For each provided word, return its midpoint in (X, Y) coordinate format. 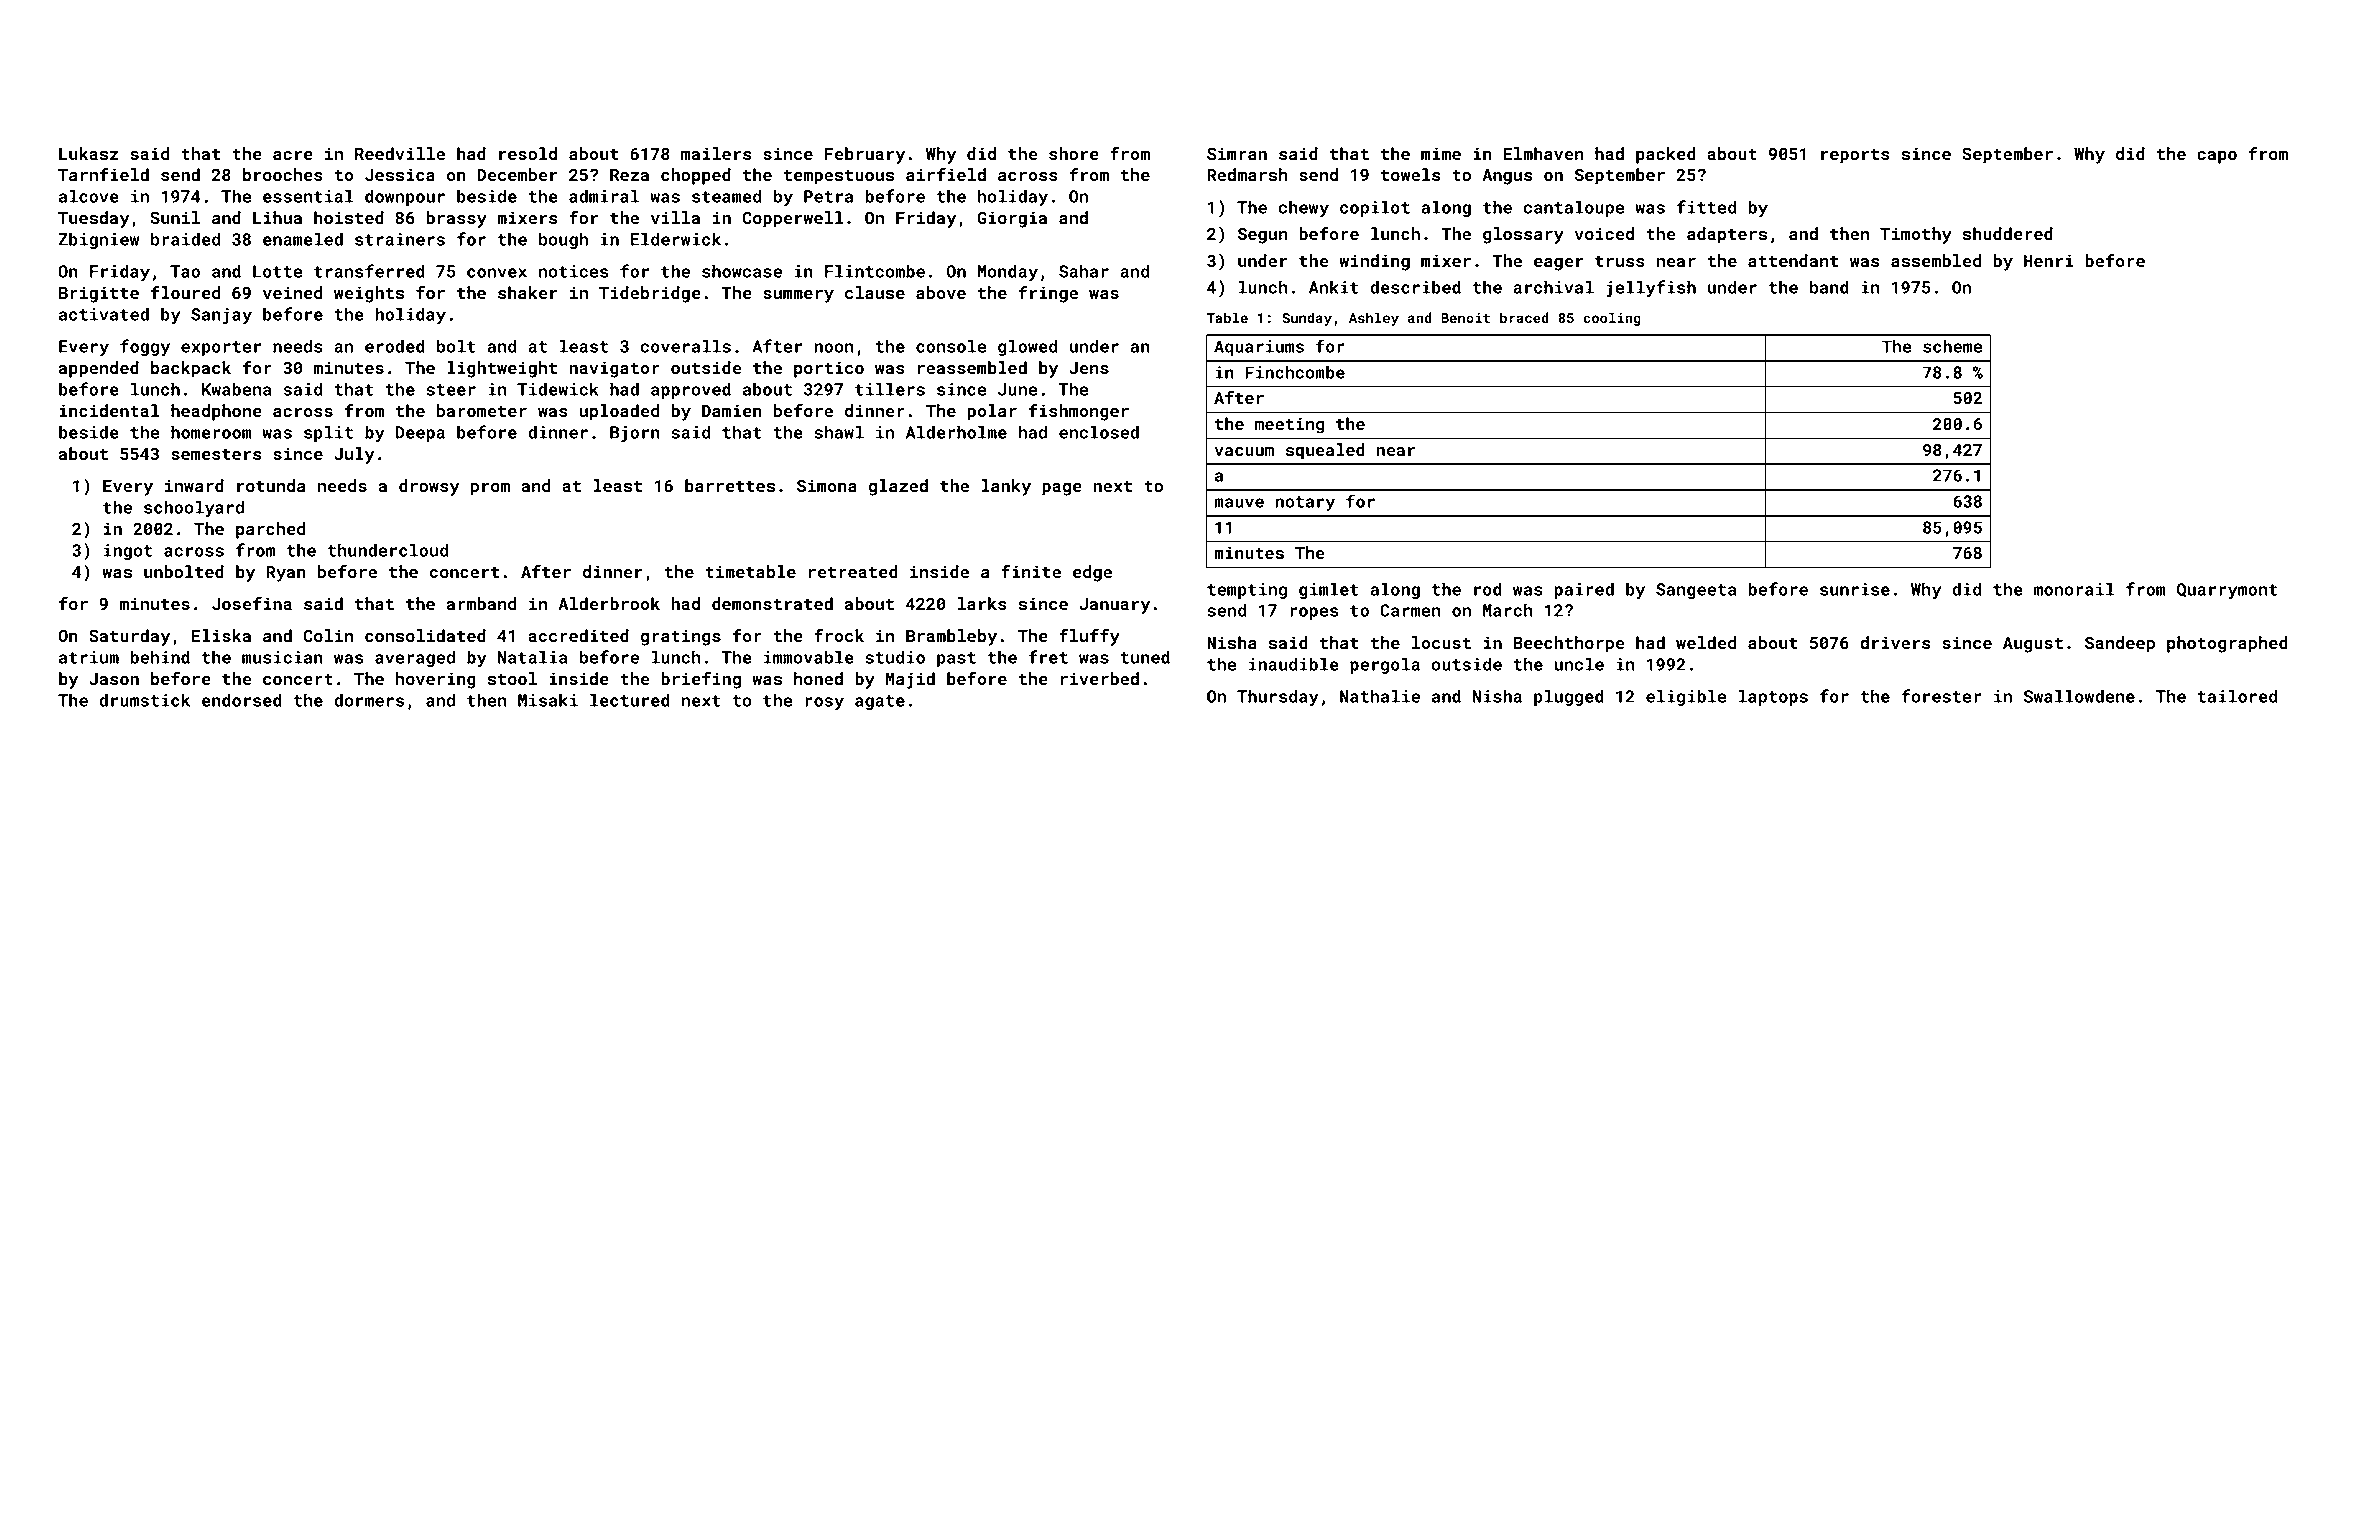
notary (1305, 503)
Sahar (1084, 271)
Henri (2048, 260)
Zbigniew (98, 240)
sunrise (1855, 589)
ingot (128, 552)
